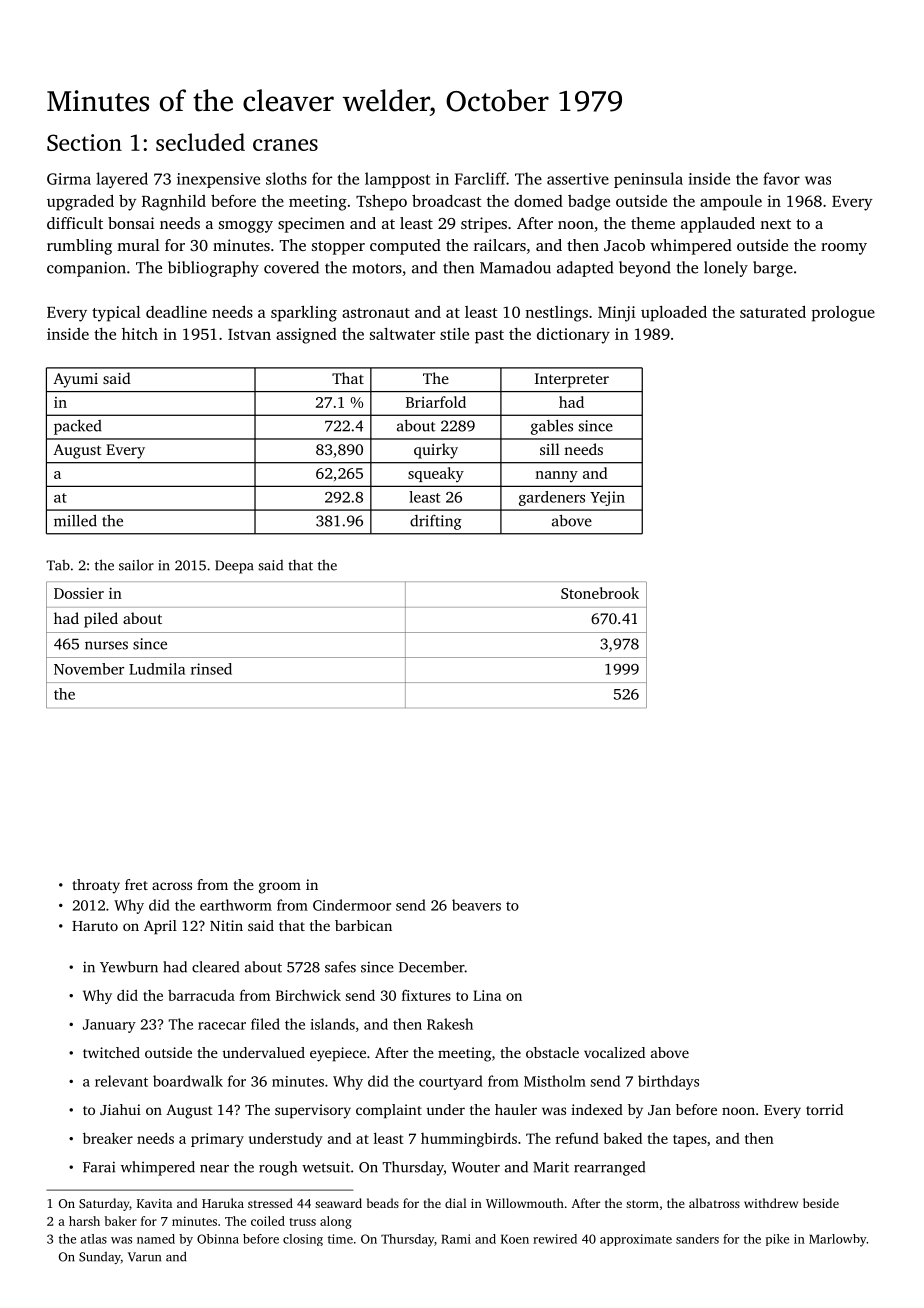  I want to click on birthdays, so click(668, 1082).
